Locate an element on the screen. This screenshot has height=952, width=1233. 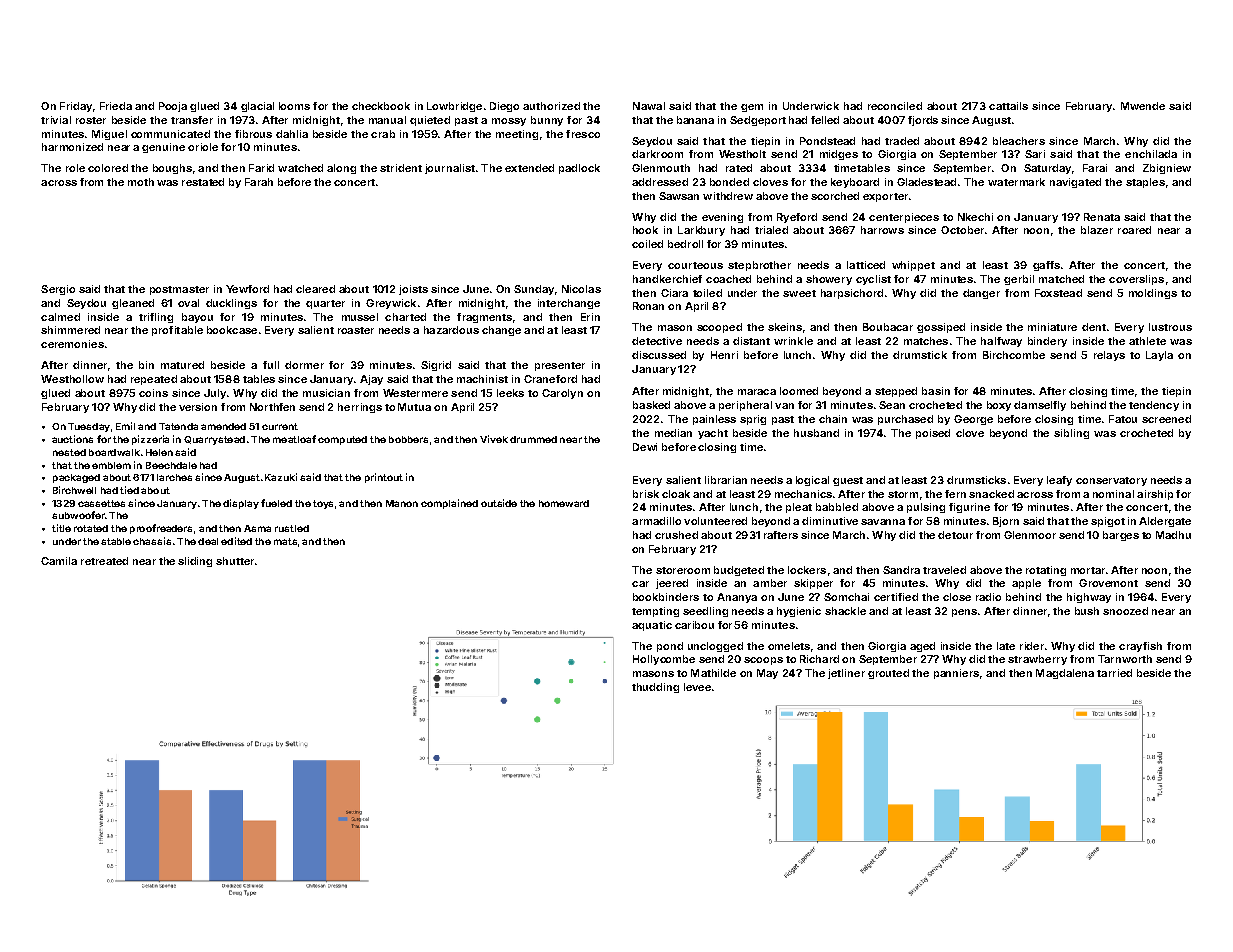
Ronan is located at coordinates (648, 306).
